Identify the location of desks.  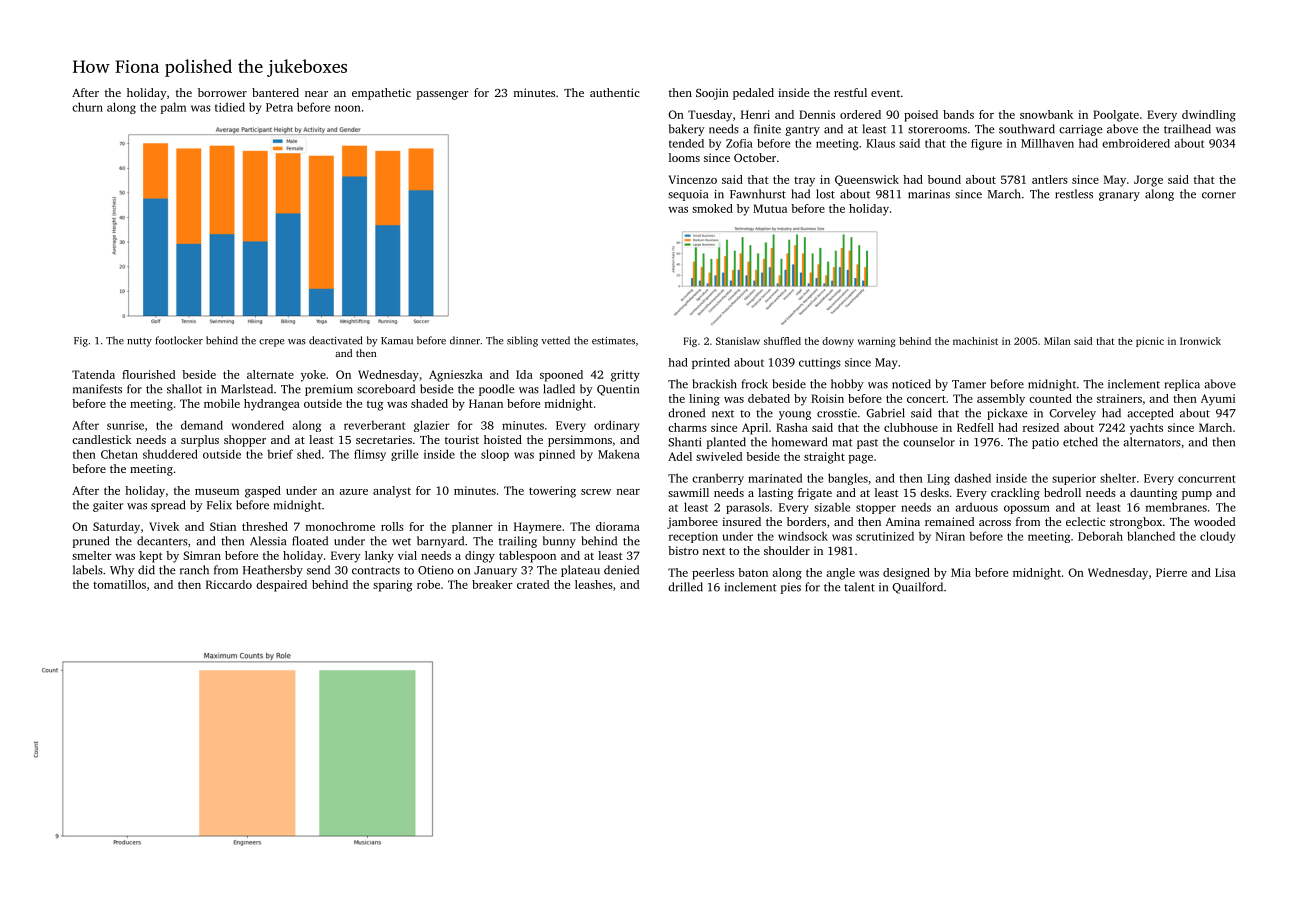
(934, 492).
